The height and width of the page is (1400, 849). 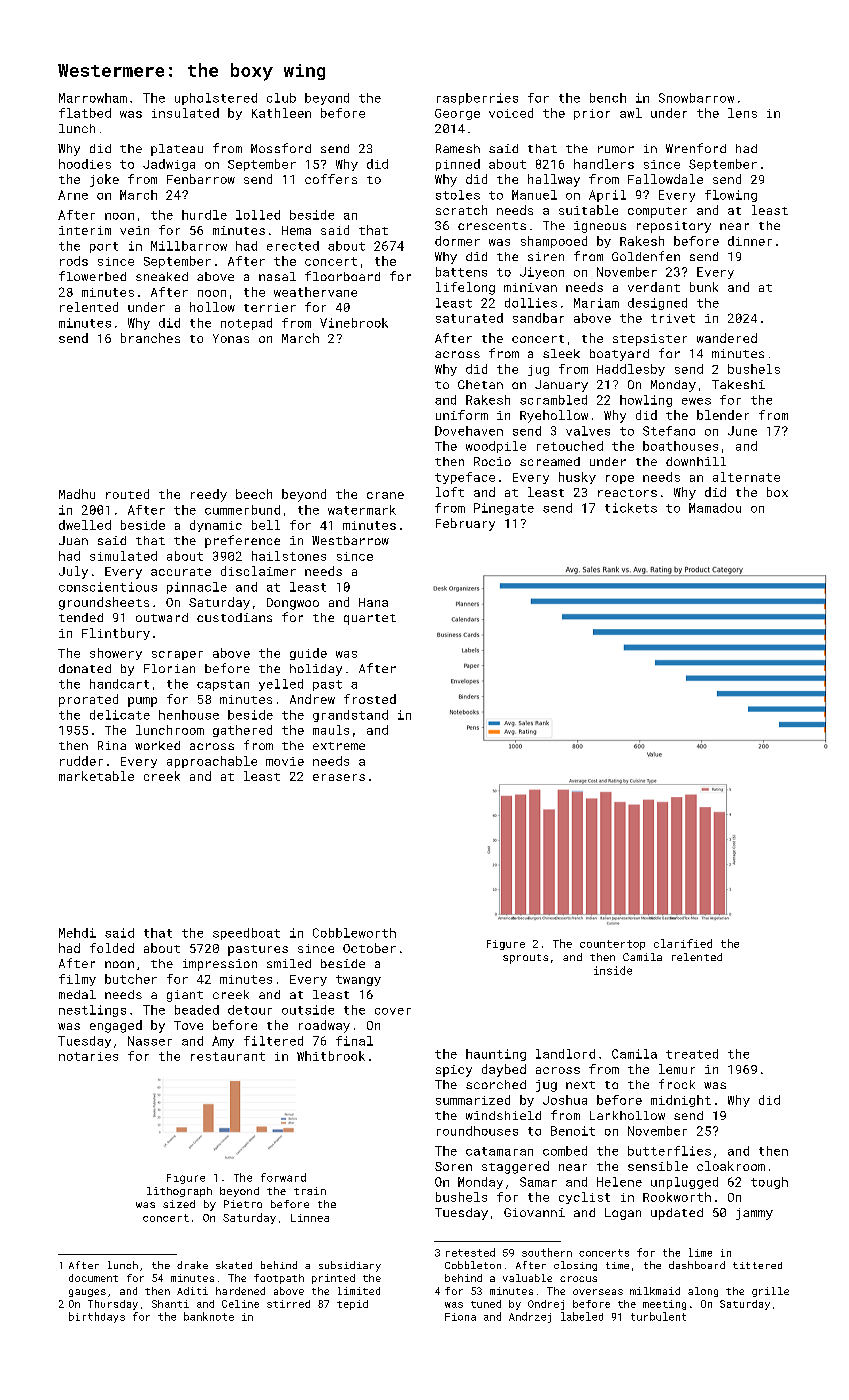 What do you see at coordinates (169, 165) in the page?
I see `Jadwiga` at bounding box center [169, 165].
